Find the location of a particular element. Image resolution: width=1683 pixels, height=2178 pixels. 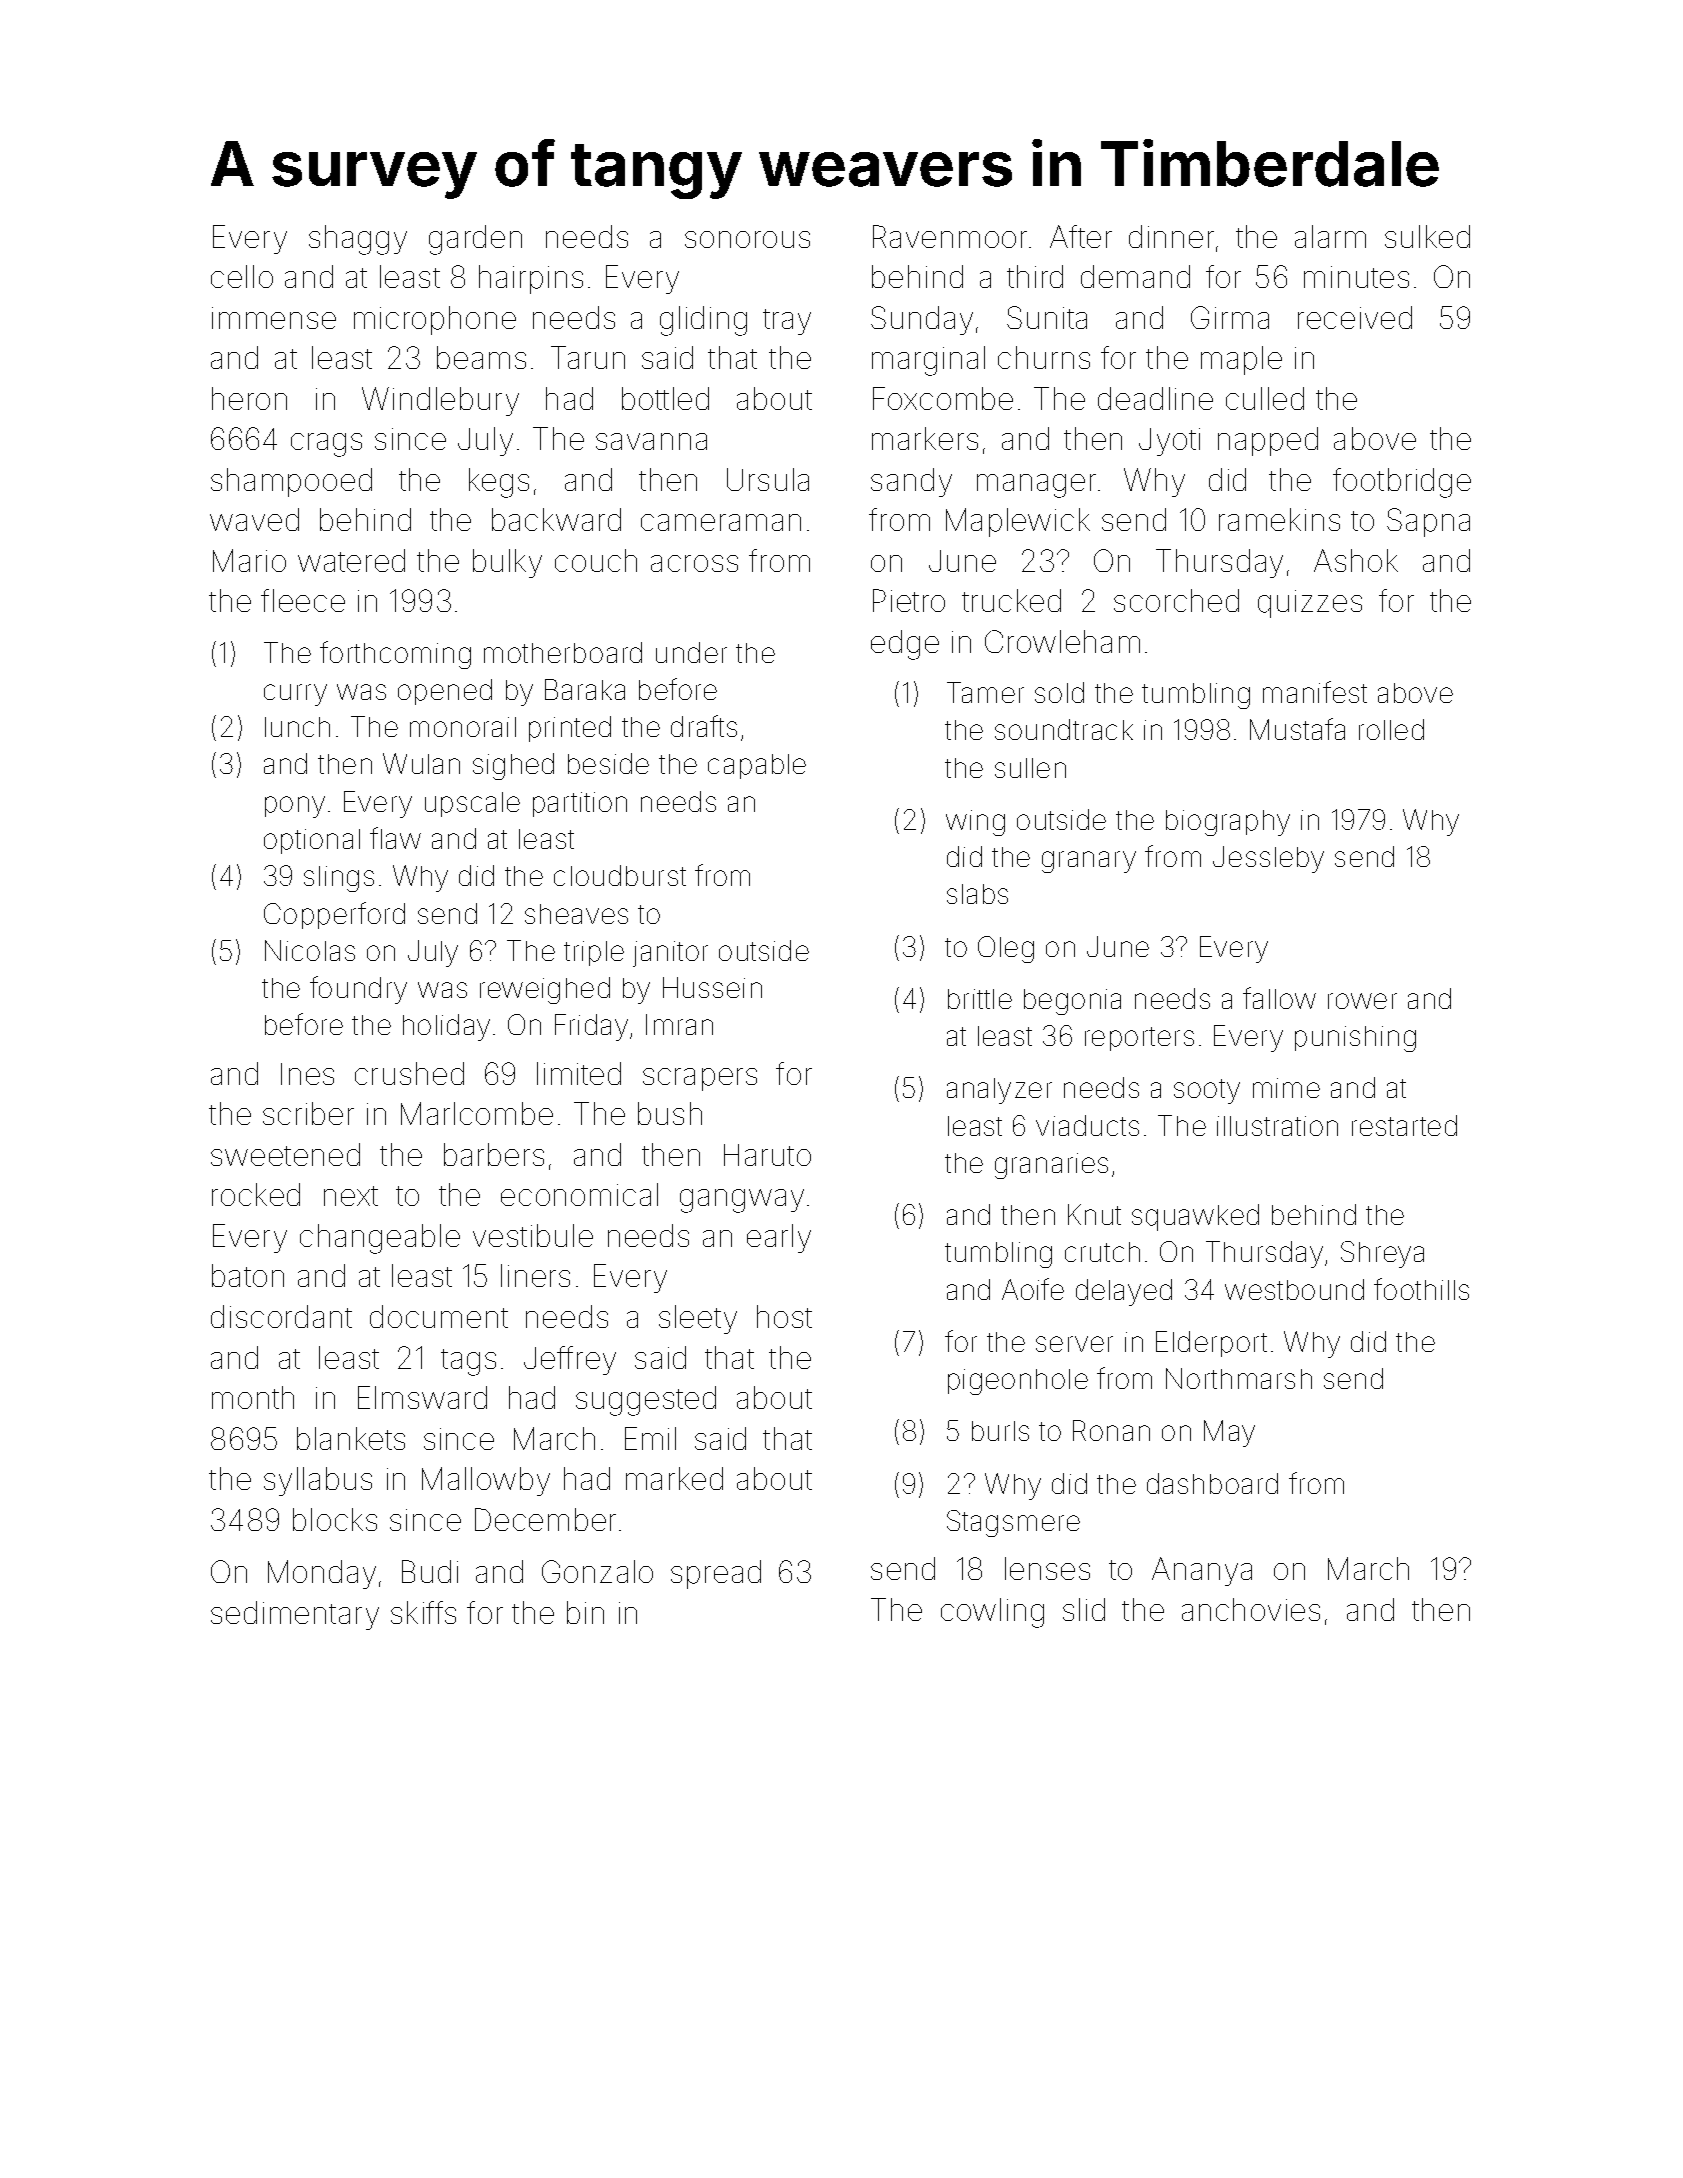

anchovies is located at coordinates (1251, 1609).
